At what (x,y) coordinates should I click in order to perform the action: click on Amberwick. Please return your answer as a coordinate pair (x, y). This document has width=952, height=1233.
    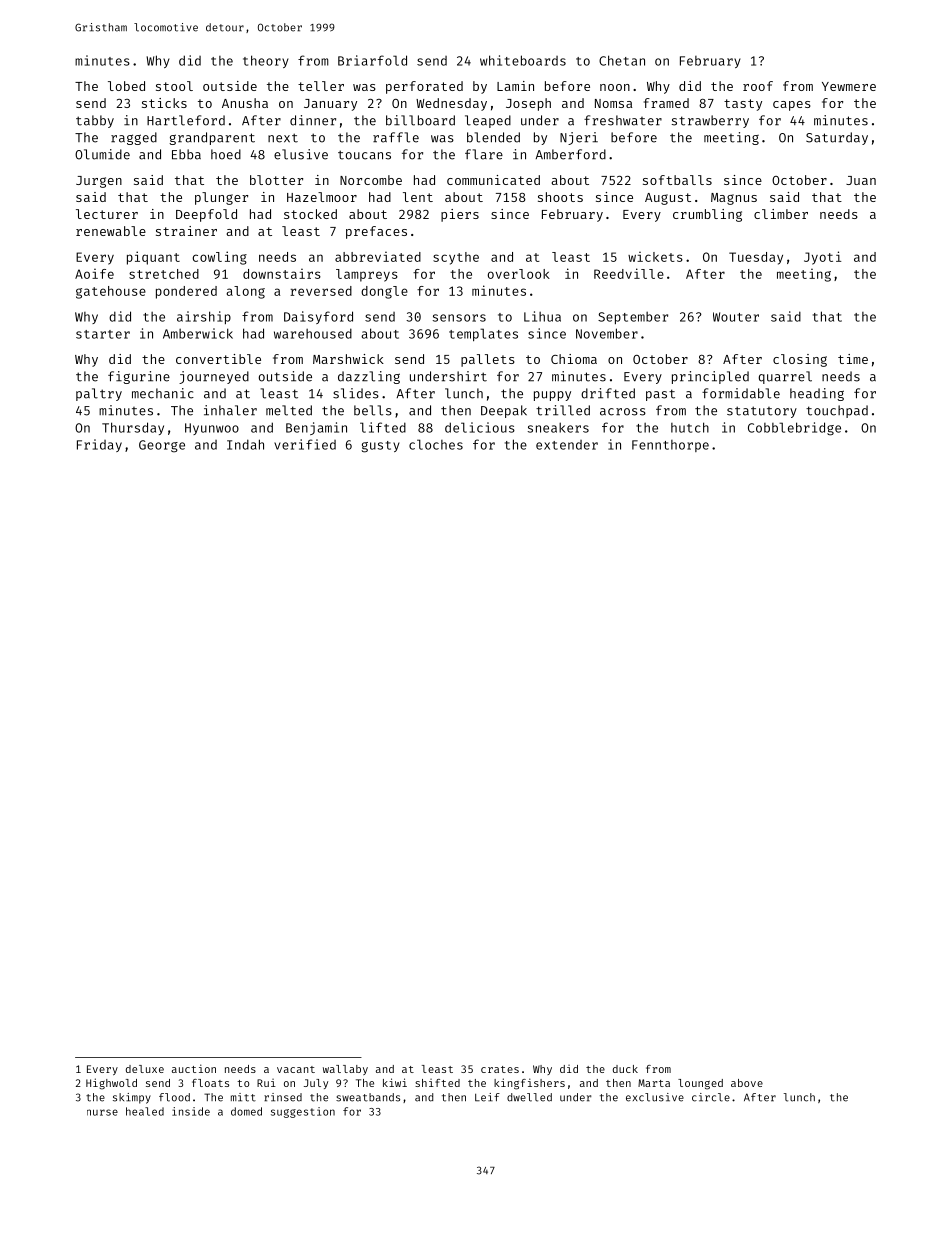
    Looking at the image, I should click on (198, 333).
